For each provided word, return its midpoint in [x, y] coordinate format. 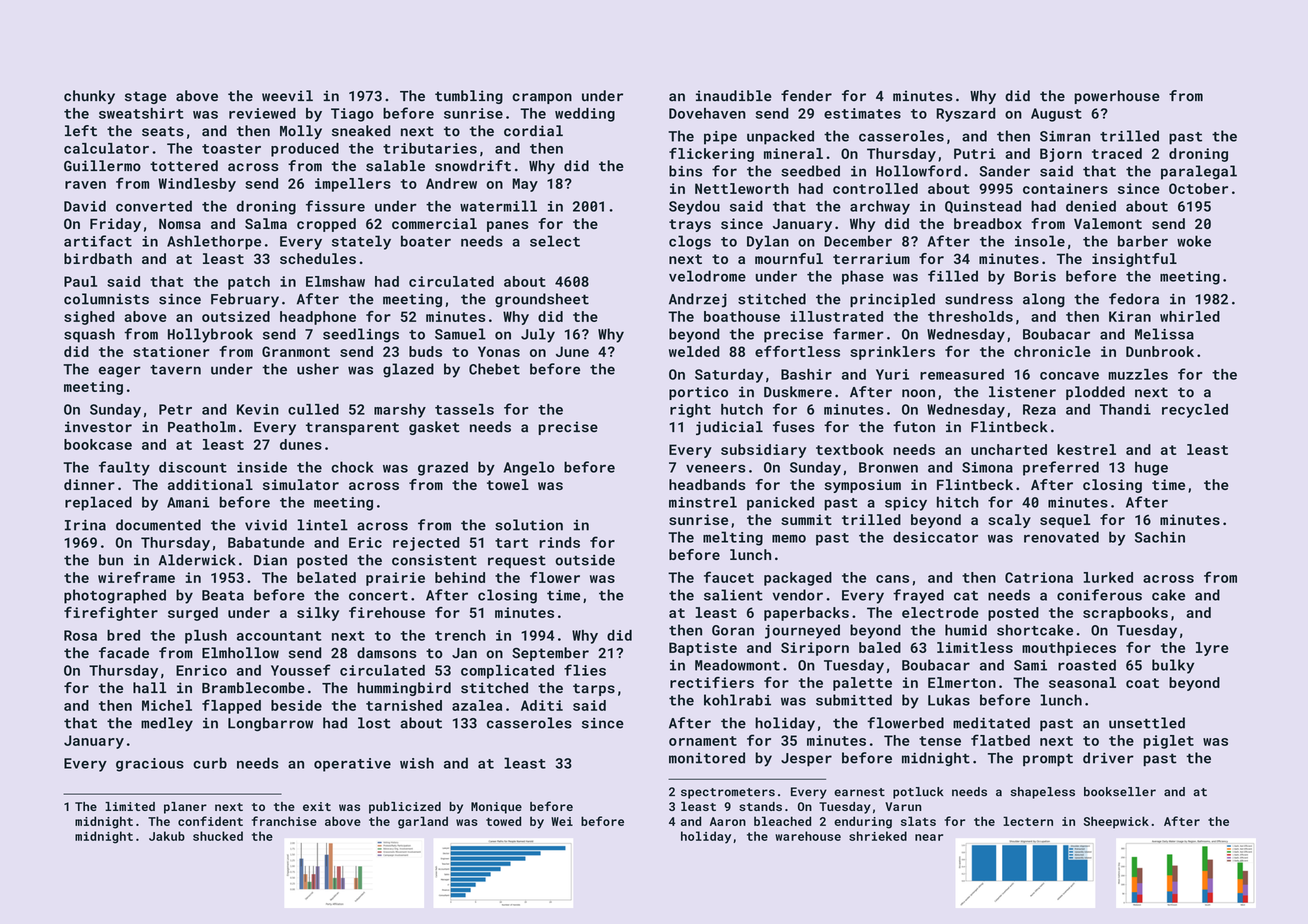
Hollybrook [210, 335]
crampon [542, 98]
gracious [150, 765]
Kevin [258, 409]
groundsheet [542, 300]
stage [146, 97]
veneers [716, 469]
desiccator [935, 537]
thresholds [970, 316]
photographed [115, 596]
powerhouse [1117, 97]
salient [733, 595]
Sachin [1160, 537]
